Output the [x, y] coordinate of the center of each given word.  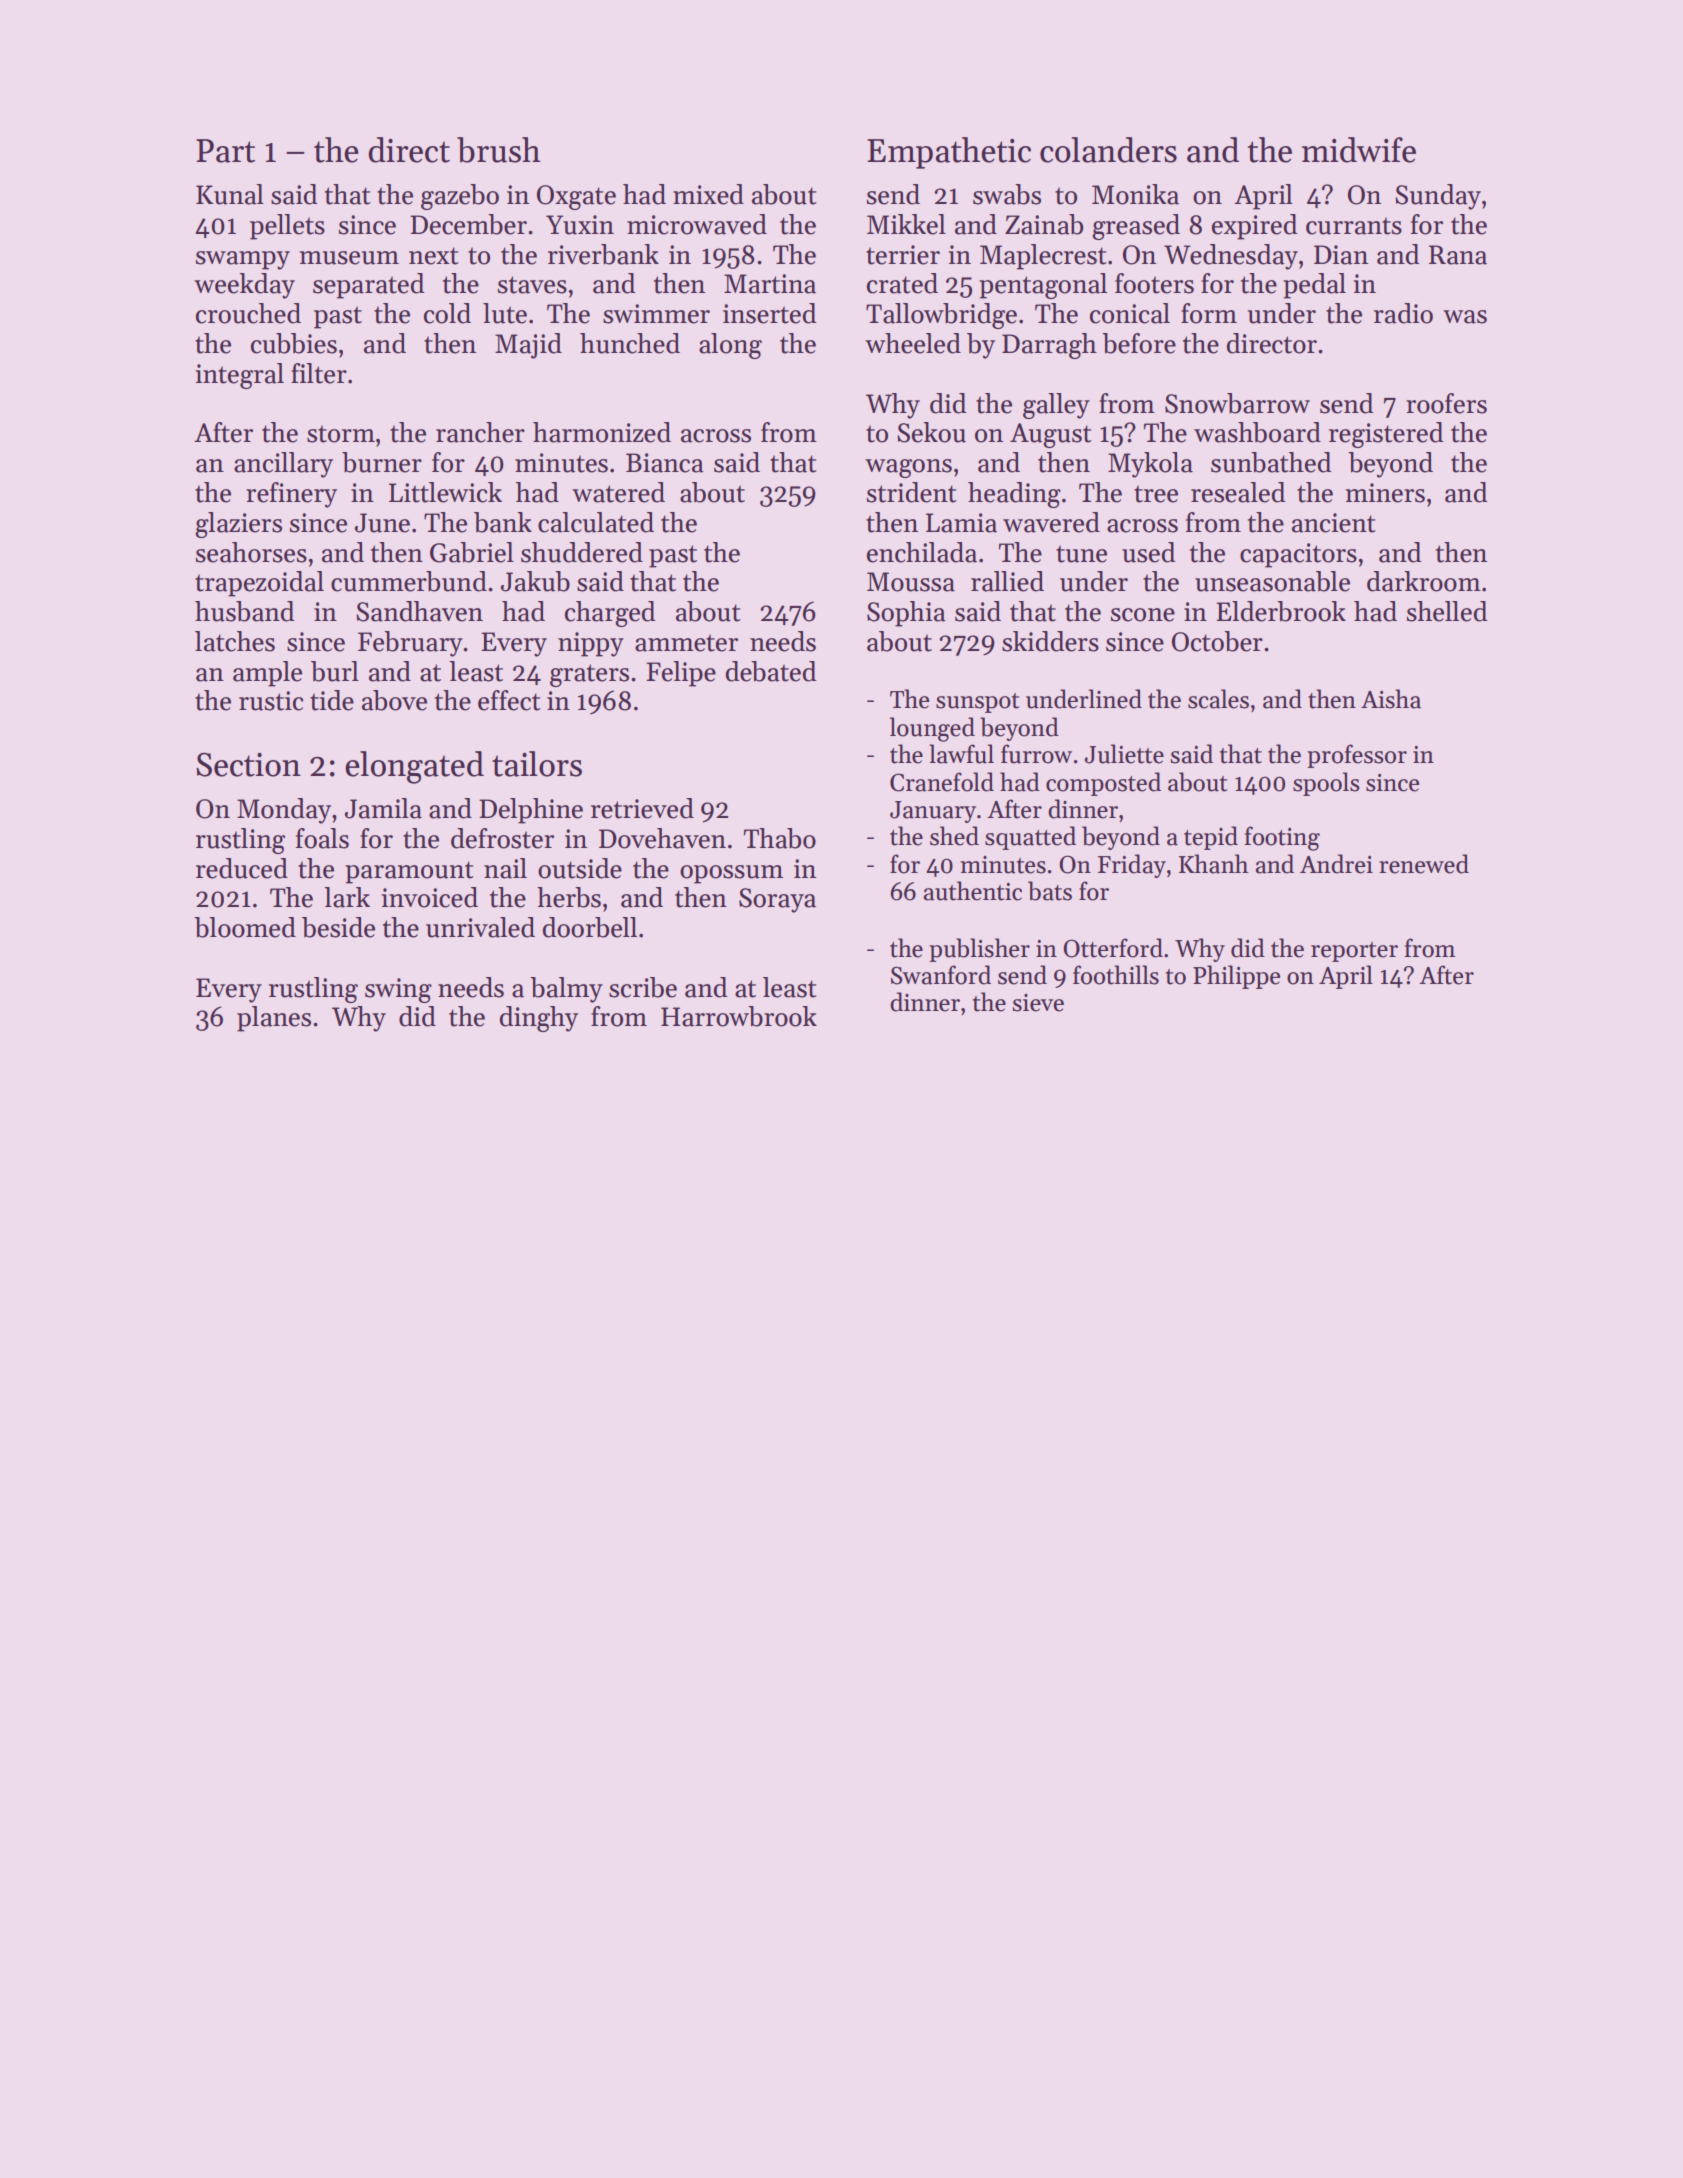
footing [1282, 838]
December [468, 224]
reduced [242, 868]
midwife [1359, 150]
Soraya [777, 900]
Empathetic [949, 153]
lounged [932, 729]
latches [235, 641]
